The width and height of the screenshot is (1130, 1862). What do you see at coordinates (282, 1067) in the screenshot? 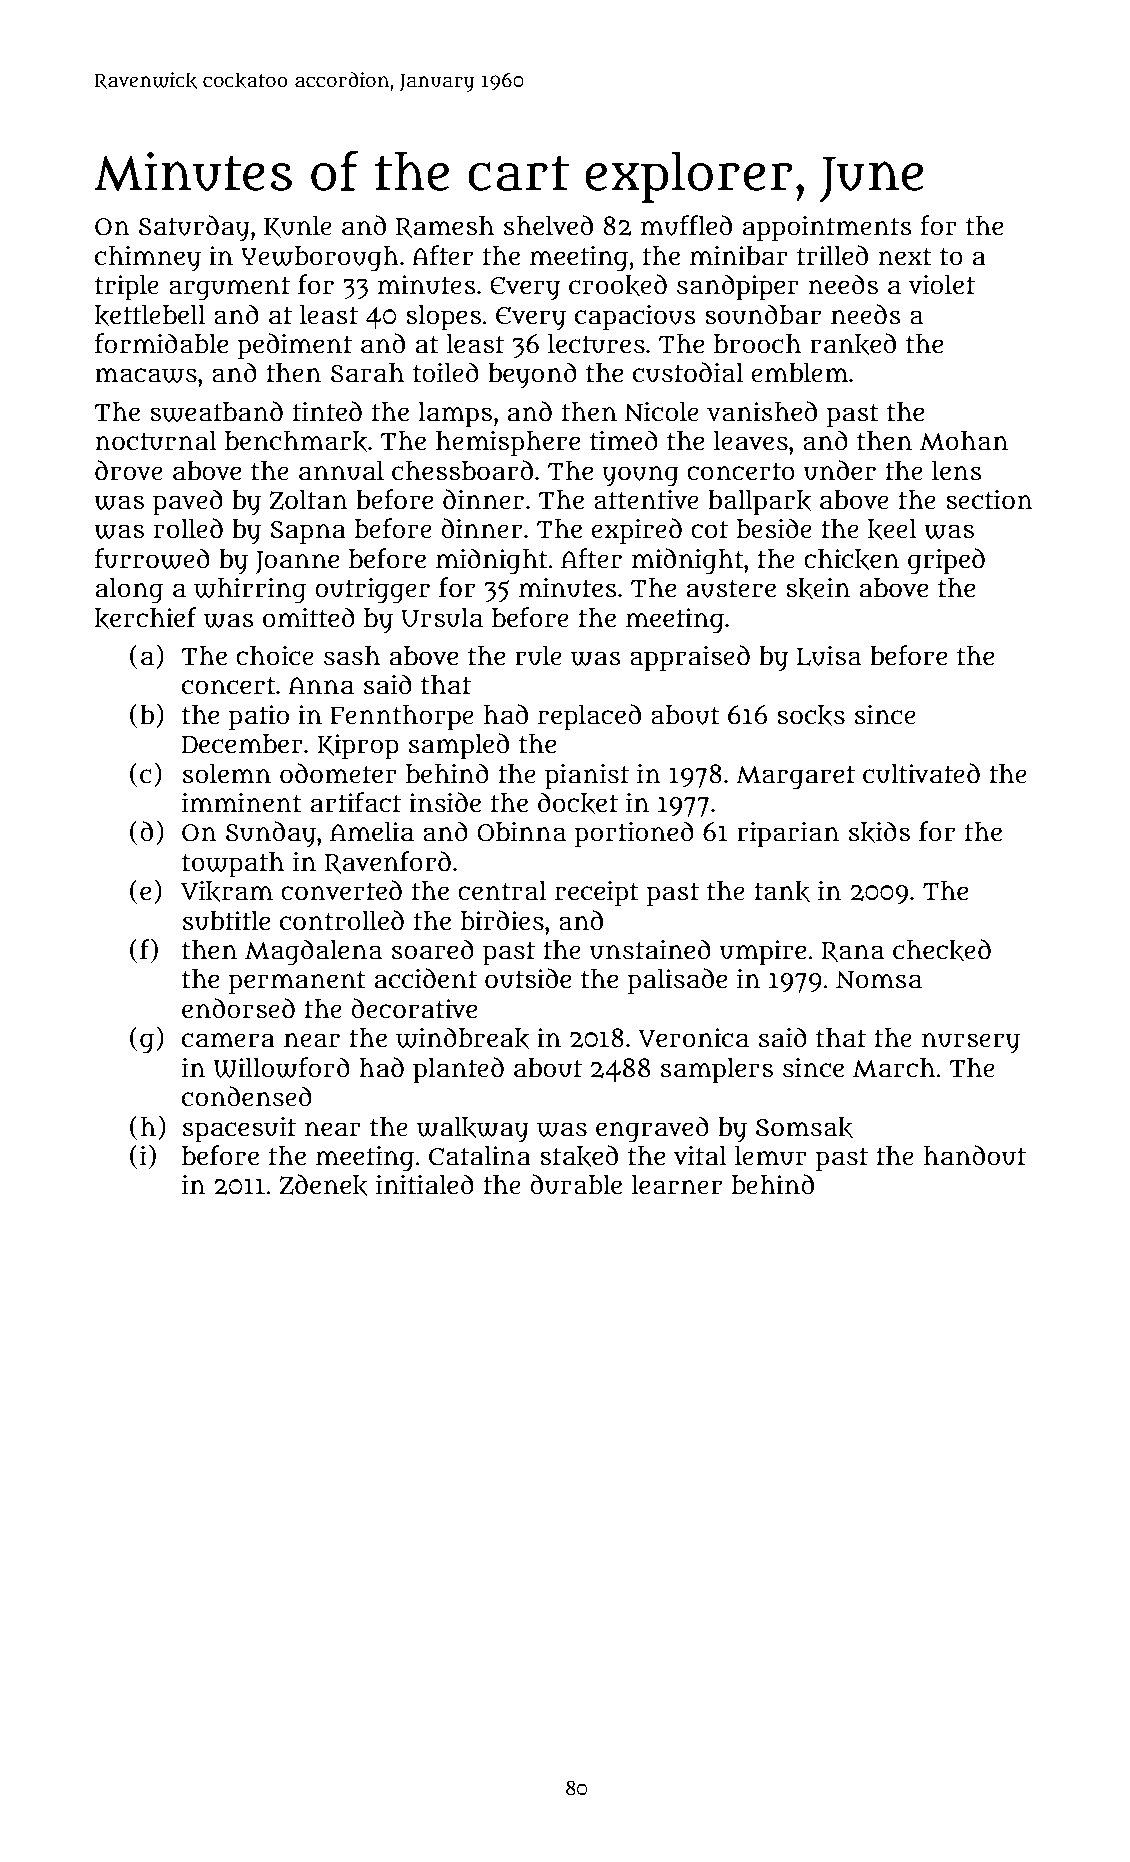
I see `Willowford` at bounding box center [282, 1067].
